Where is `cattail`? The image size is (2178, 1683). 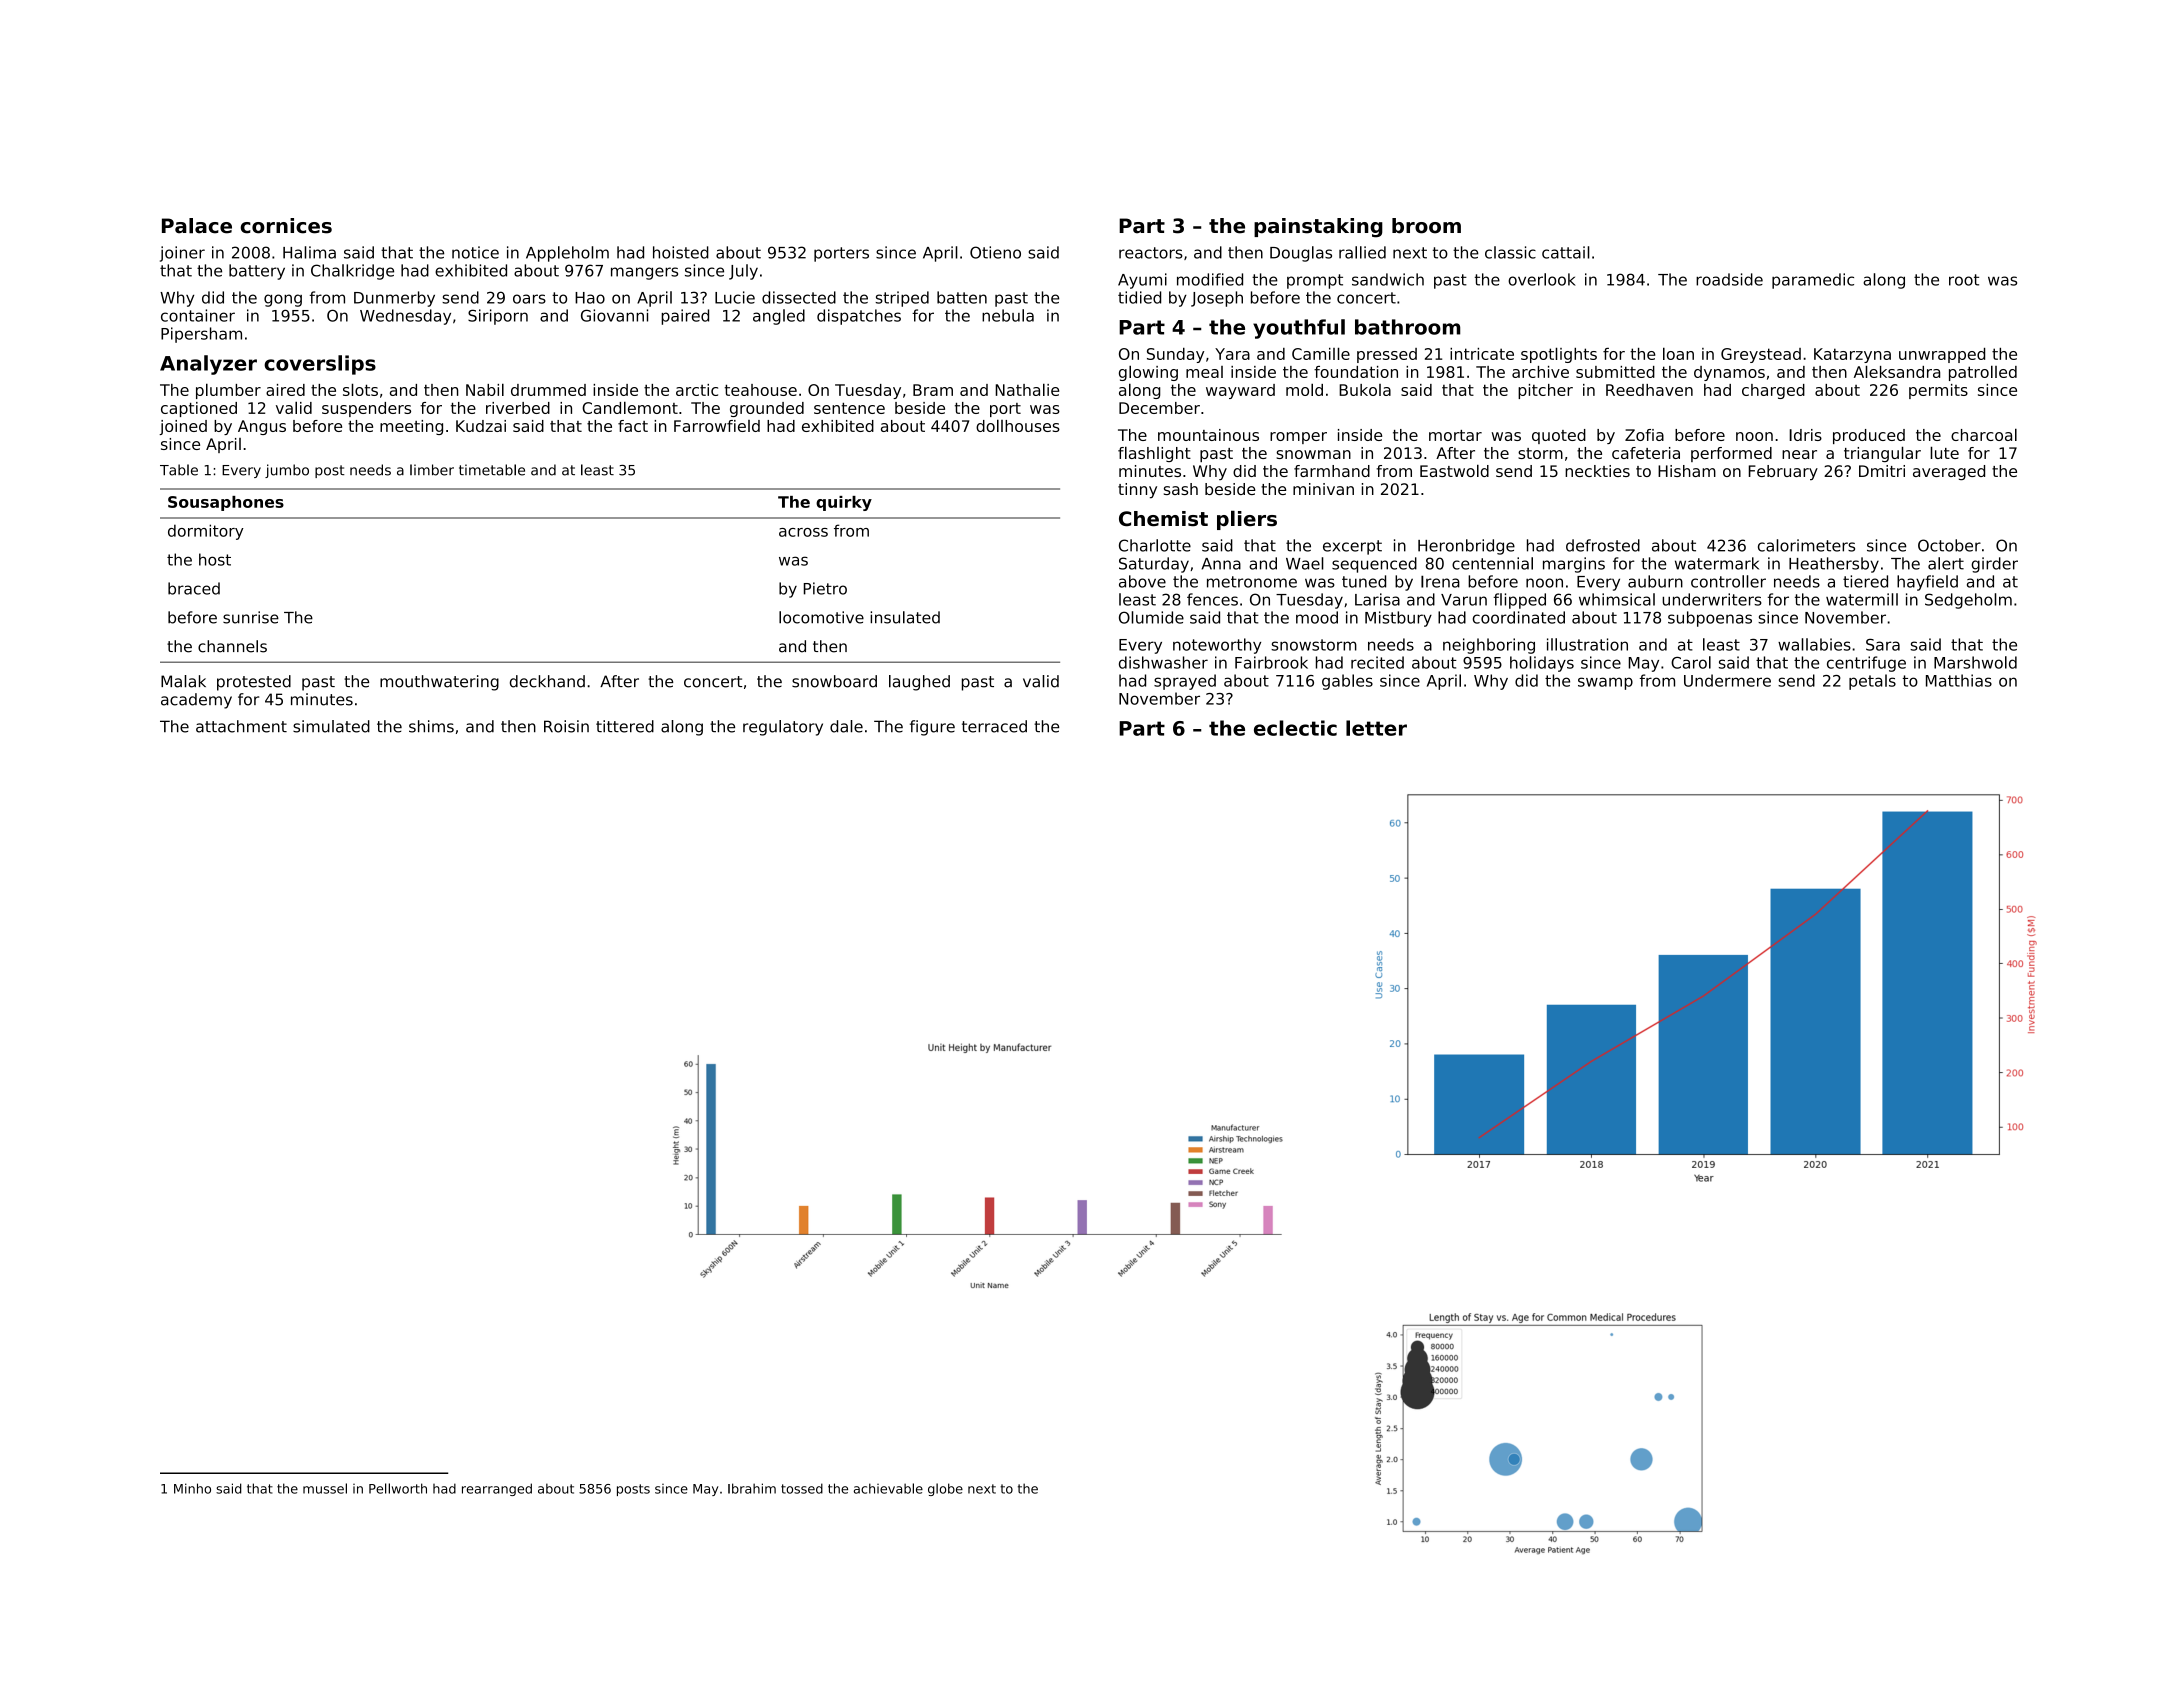
cattail is located at coordinates (1566, 252).
